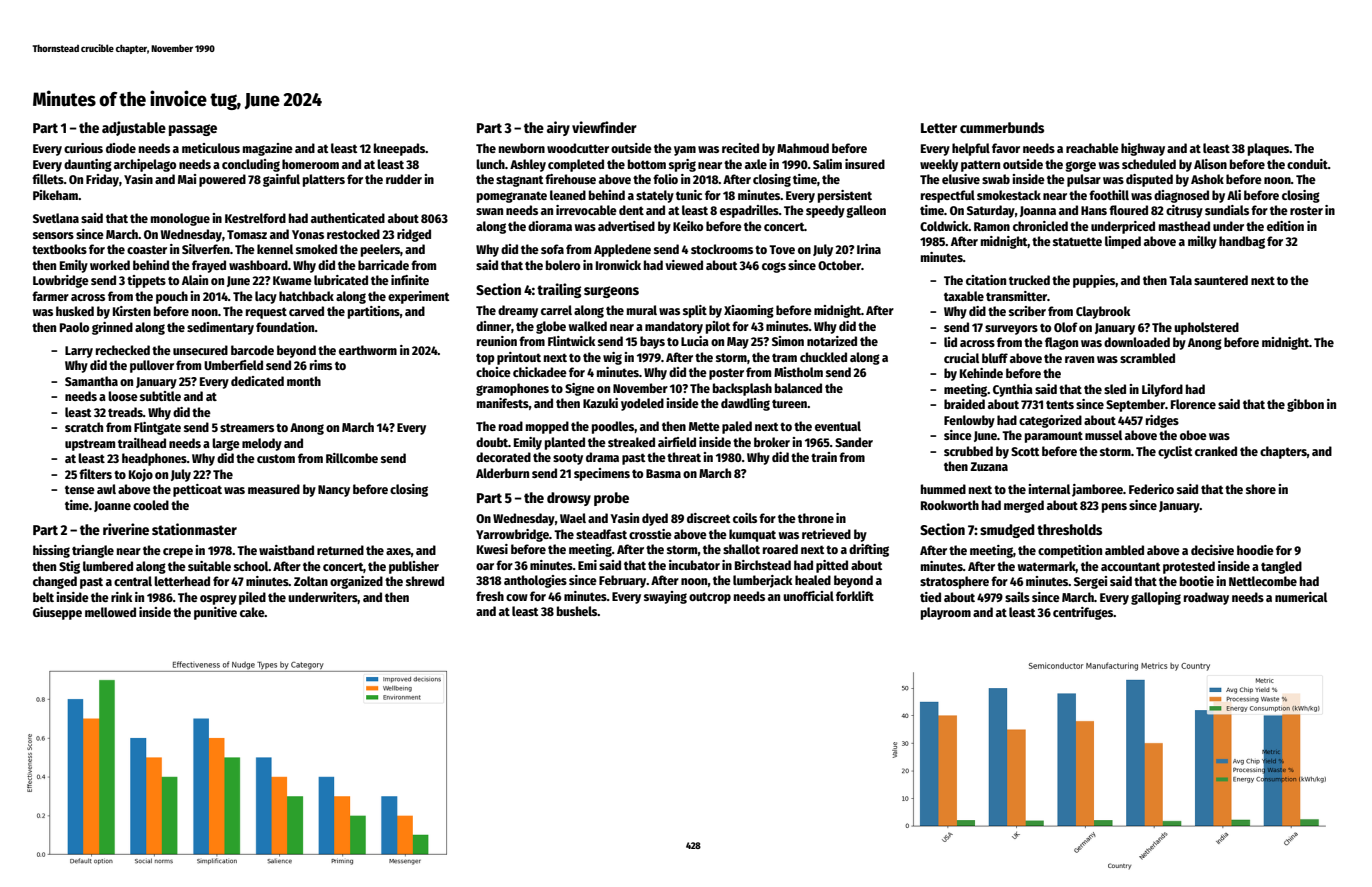  Describe the element at coordinates (324, 180) in the document. I see `platters` at that location.
